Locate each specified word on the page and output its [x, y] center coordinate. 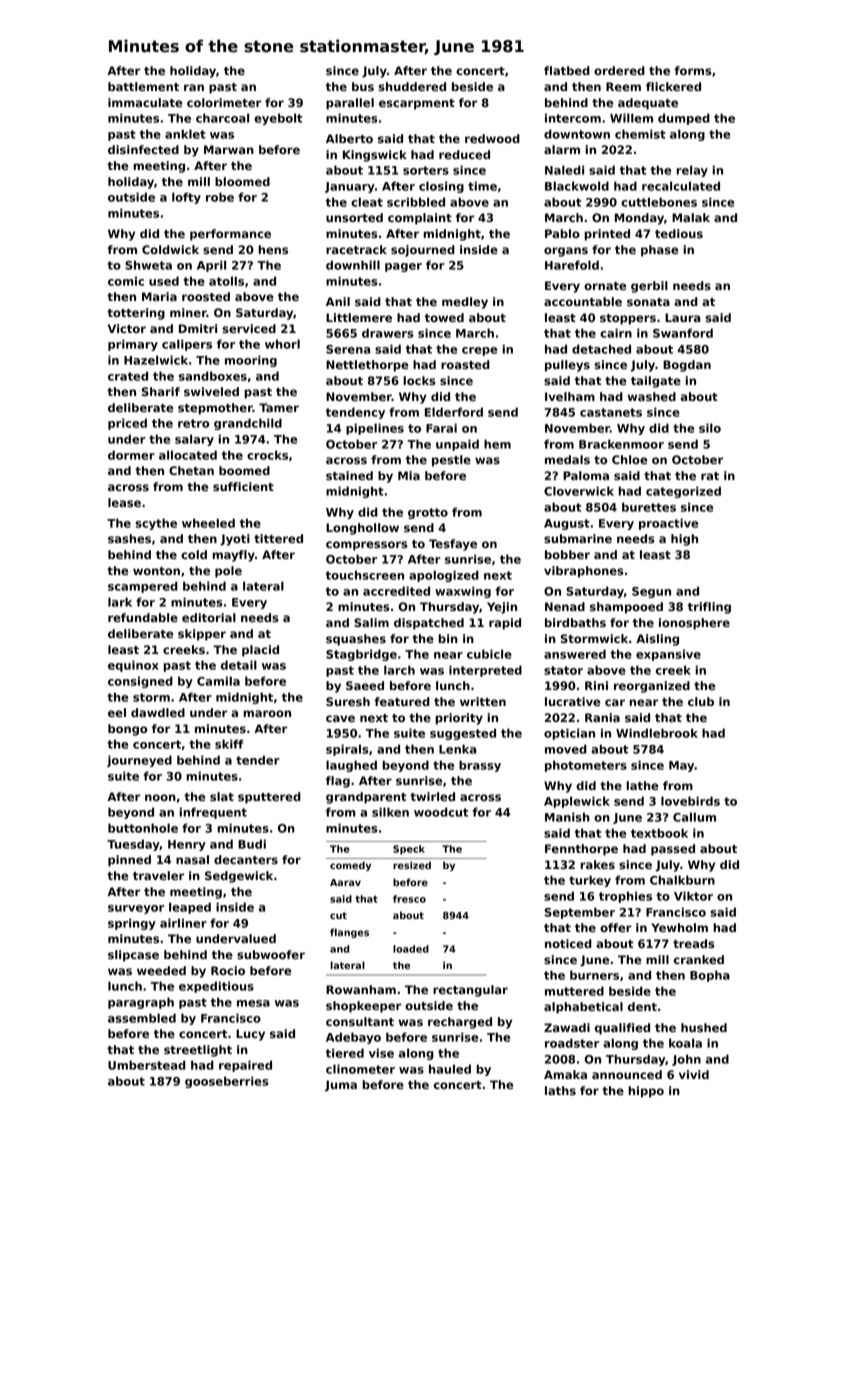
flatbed [567, 70]
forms [692, 70]
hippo [646, 1092]
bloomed [242, 181]
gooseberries [227, 1082]
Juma [341, 1086]
